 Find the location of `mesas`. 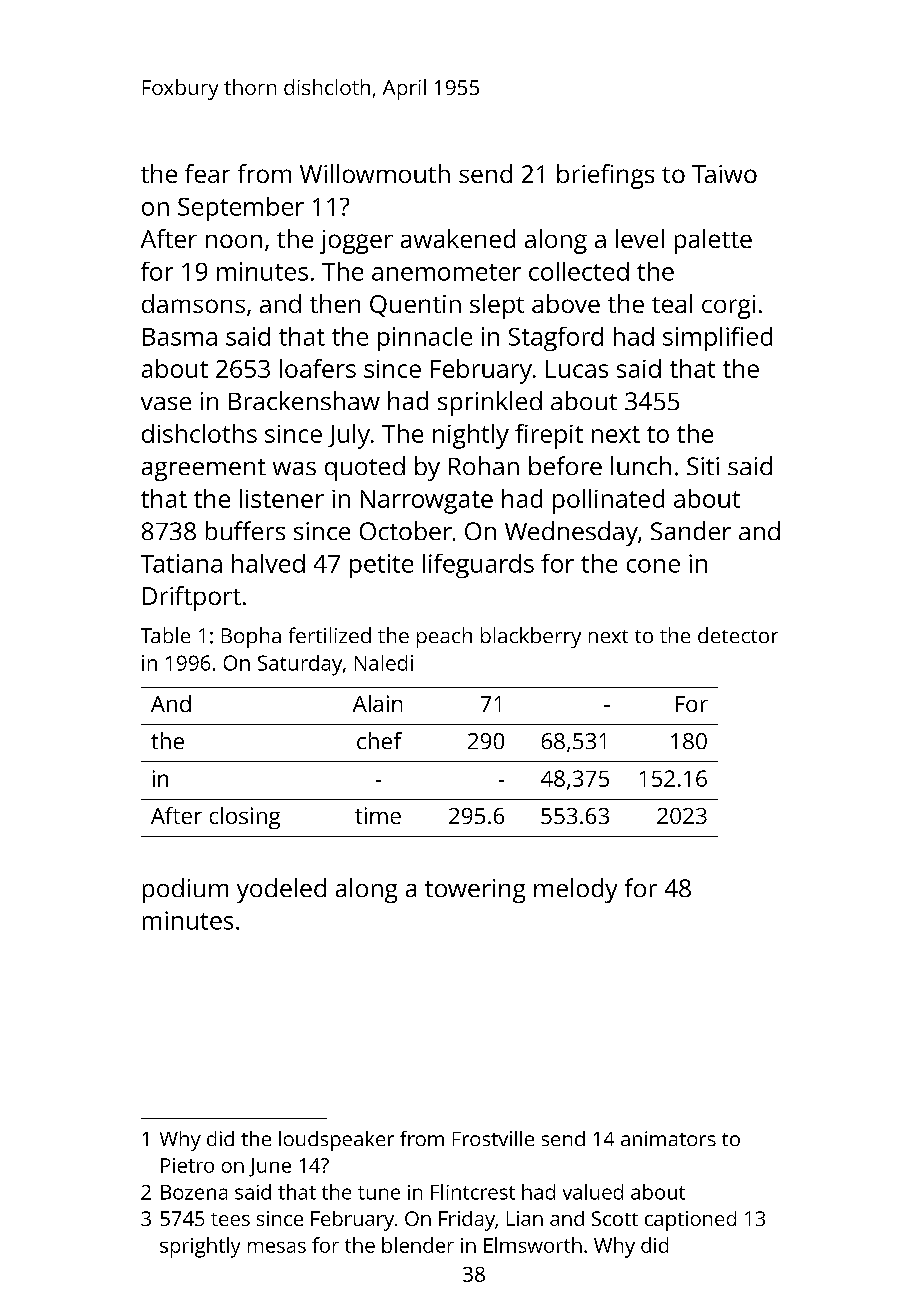

mesas is located at coordinates (277, 1247).
